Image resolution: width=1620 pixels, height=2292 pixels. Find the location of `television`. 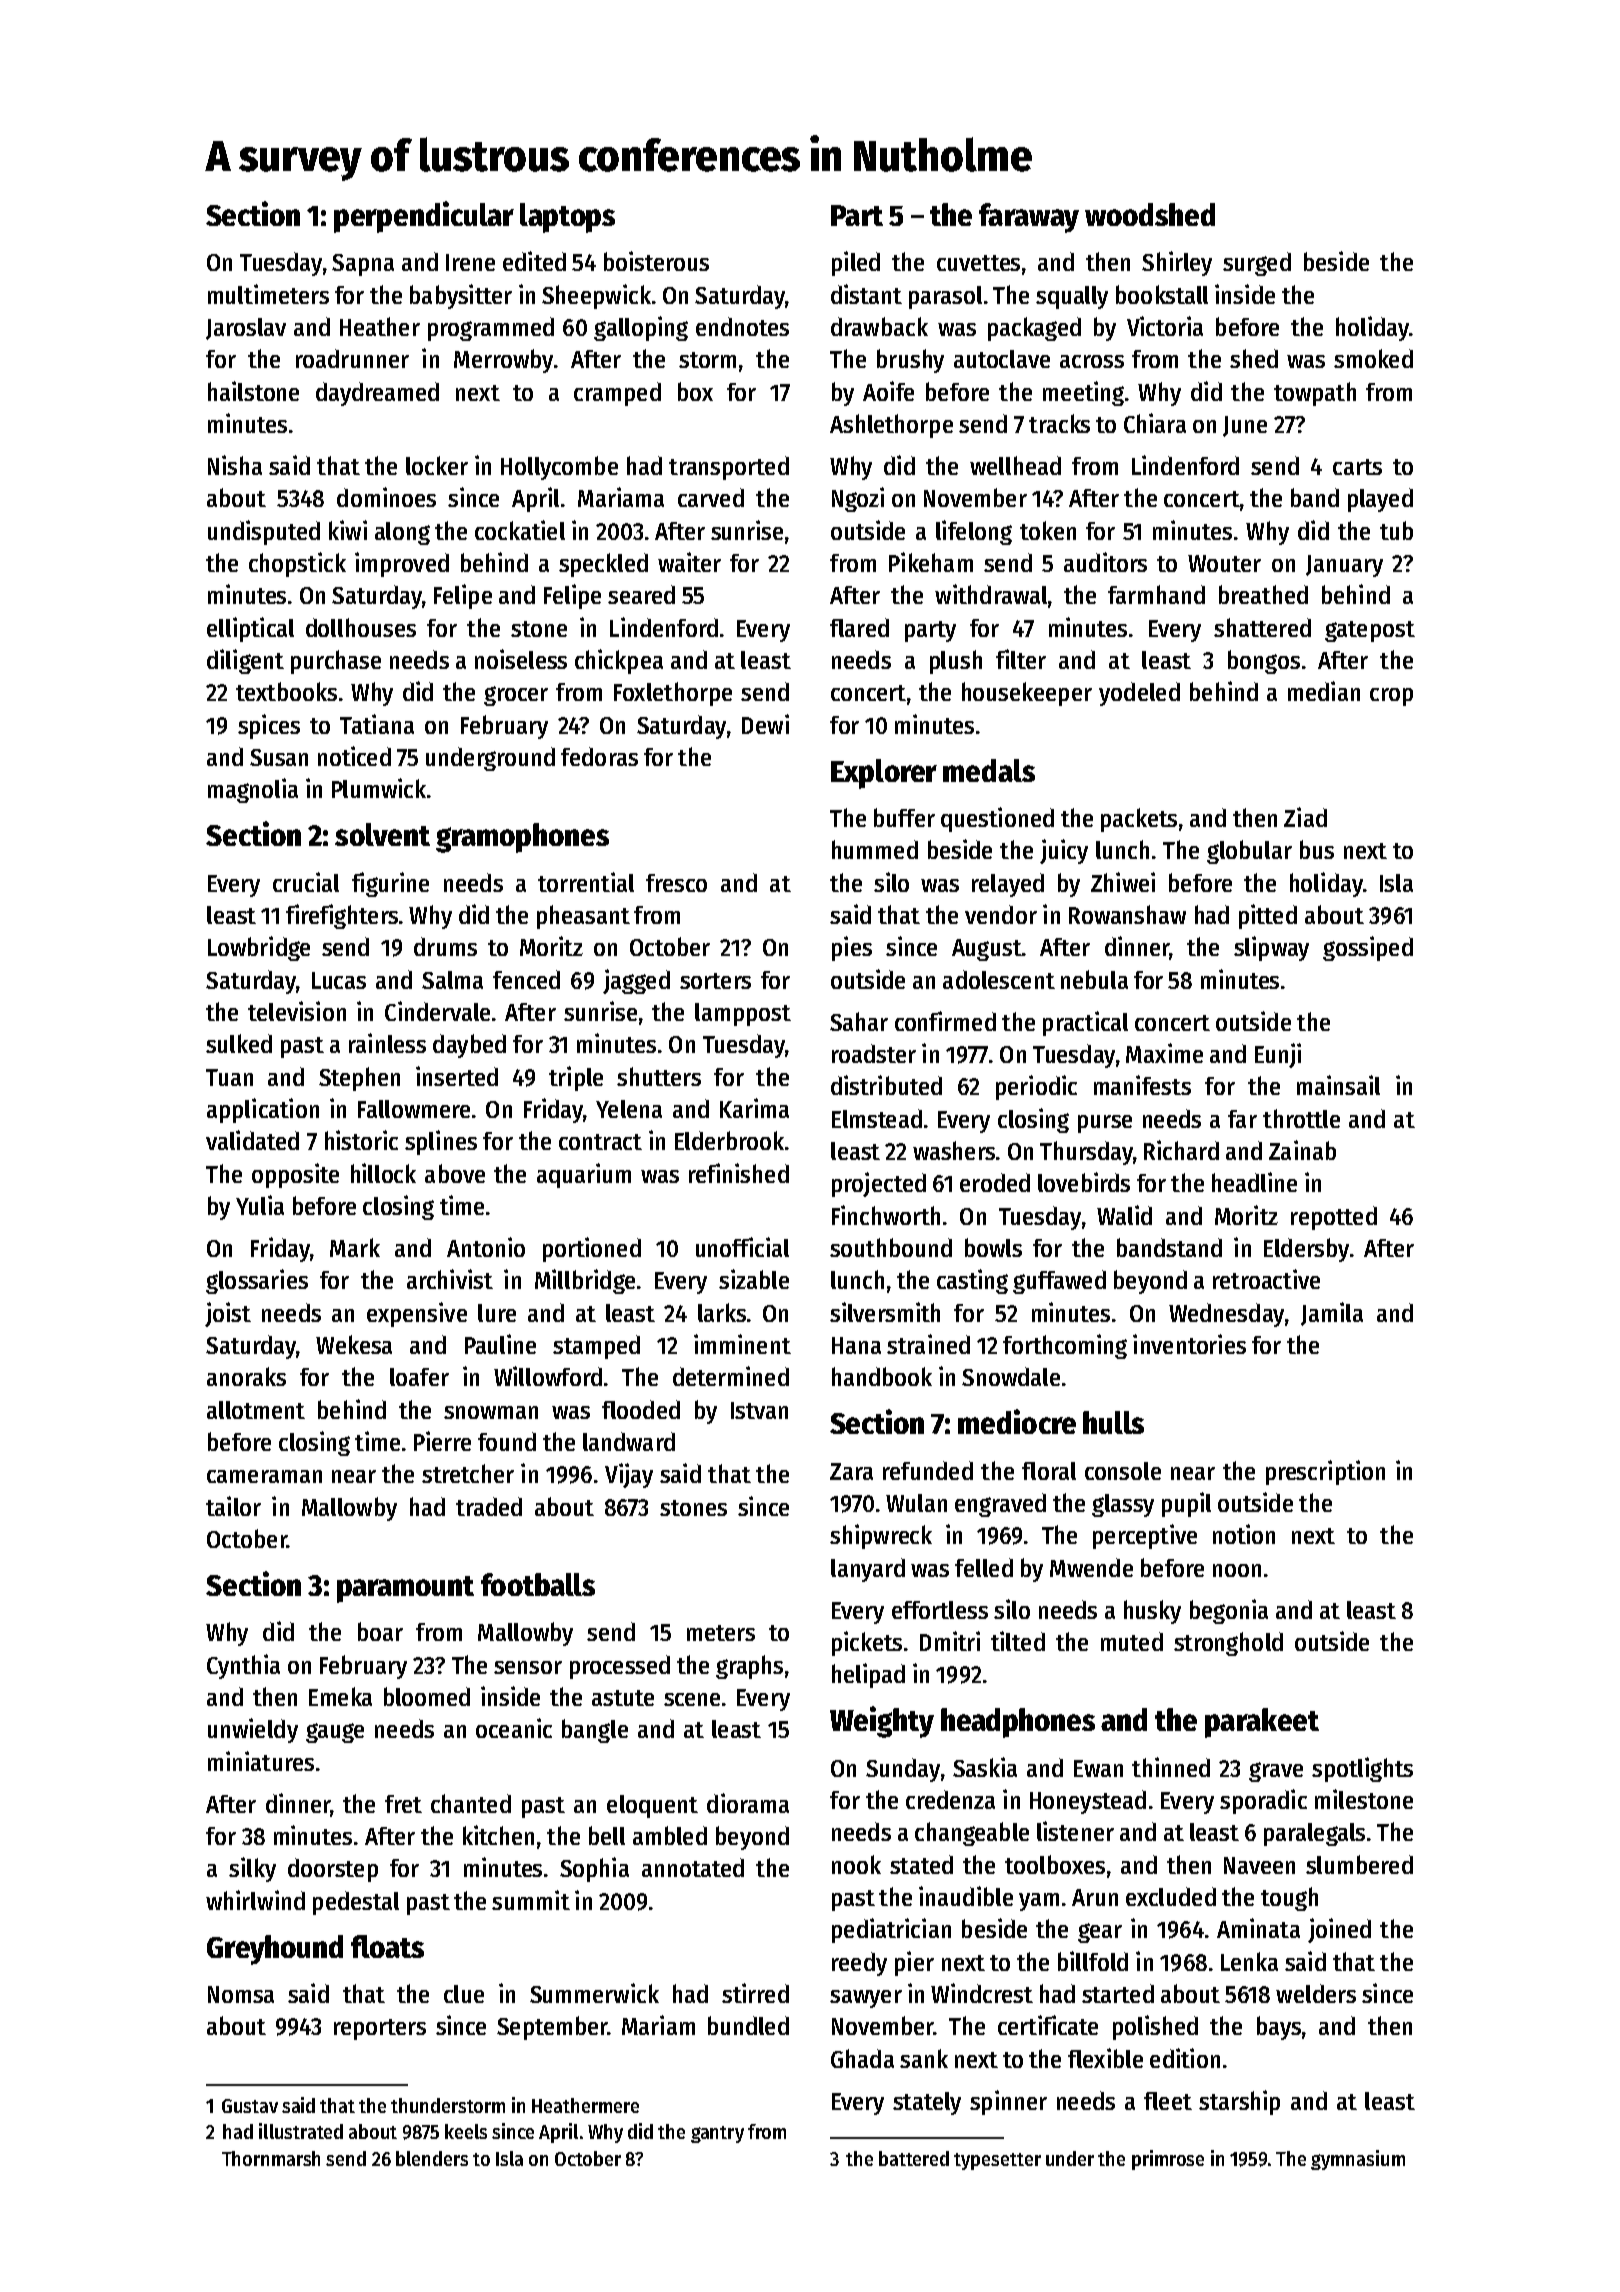

television is located at coordinates (297, 1011).
